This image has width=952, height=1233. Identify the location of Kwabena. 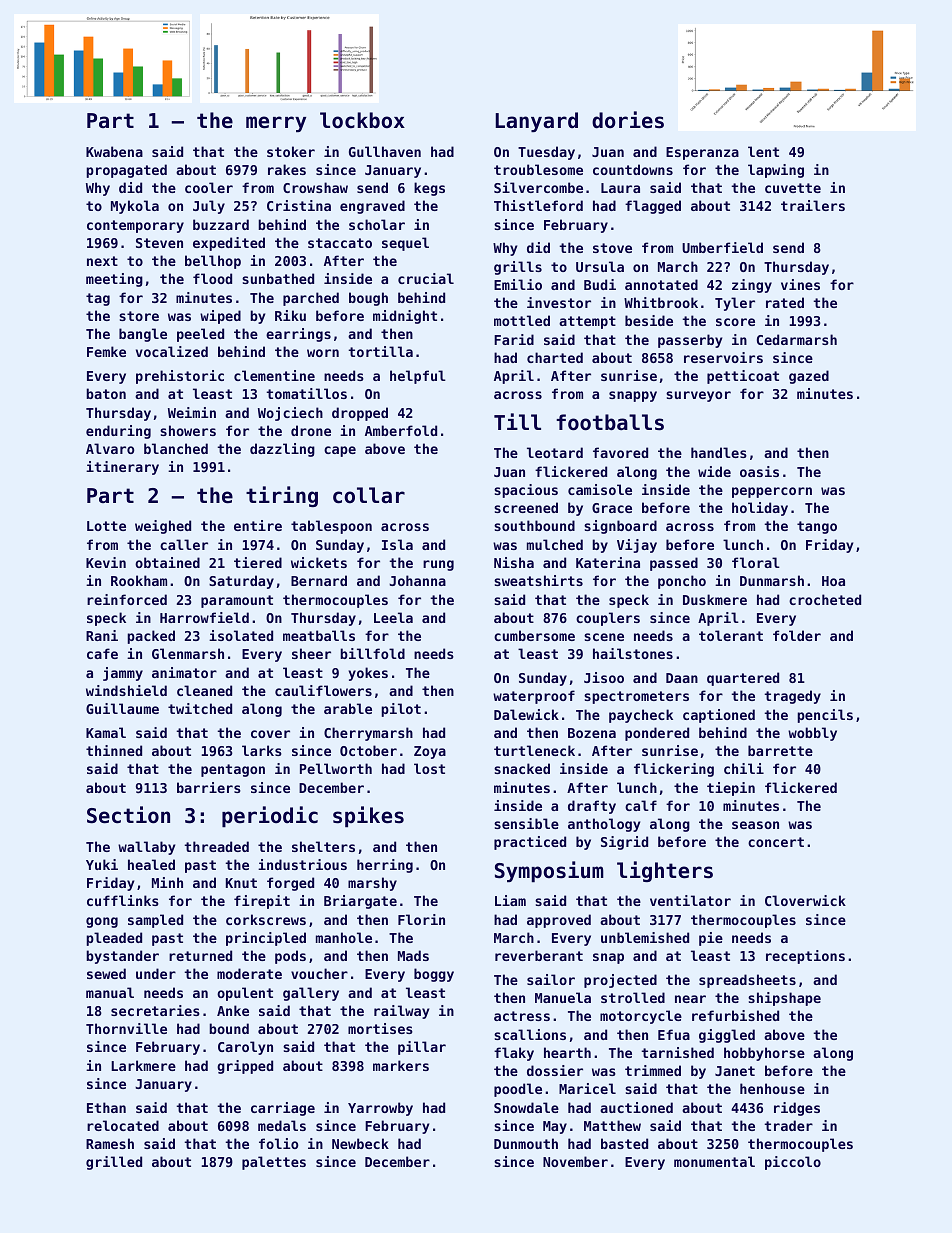
(114, 151).
